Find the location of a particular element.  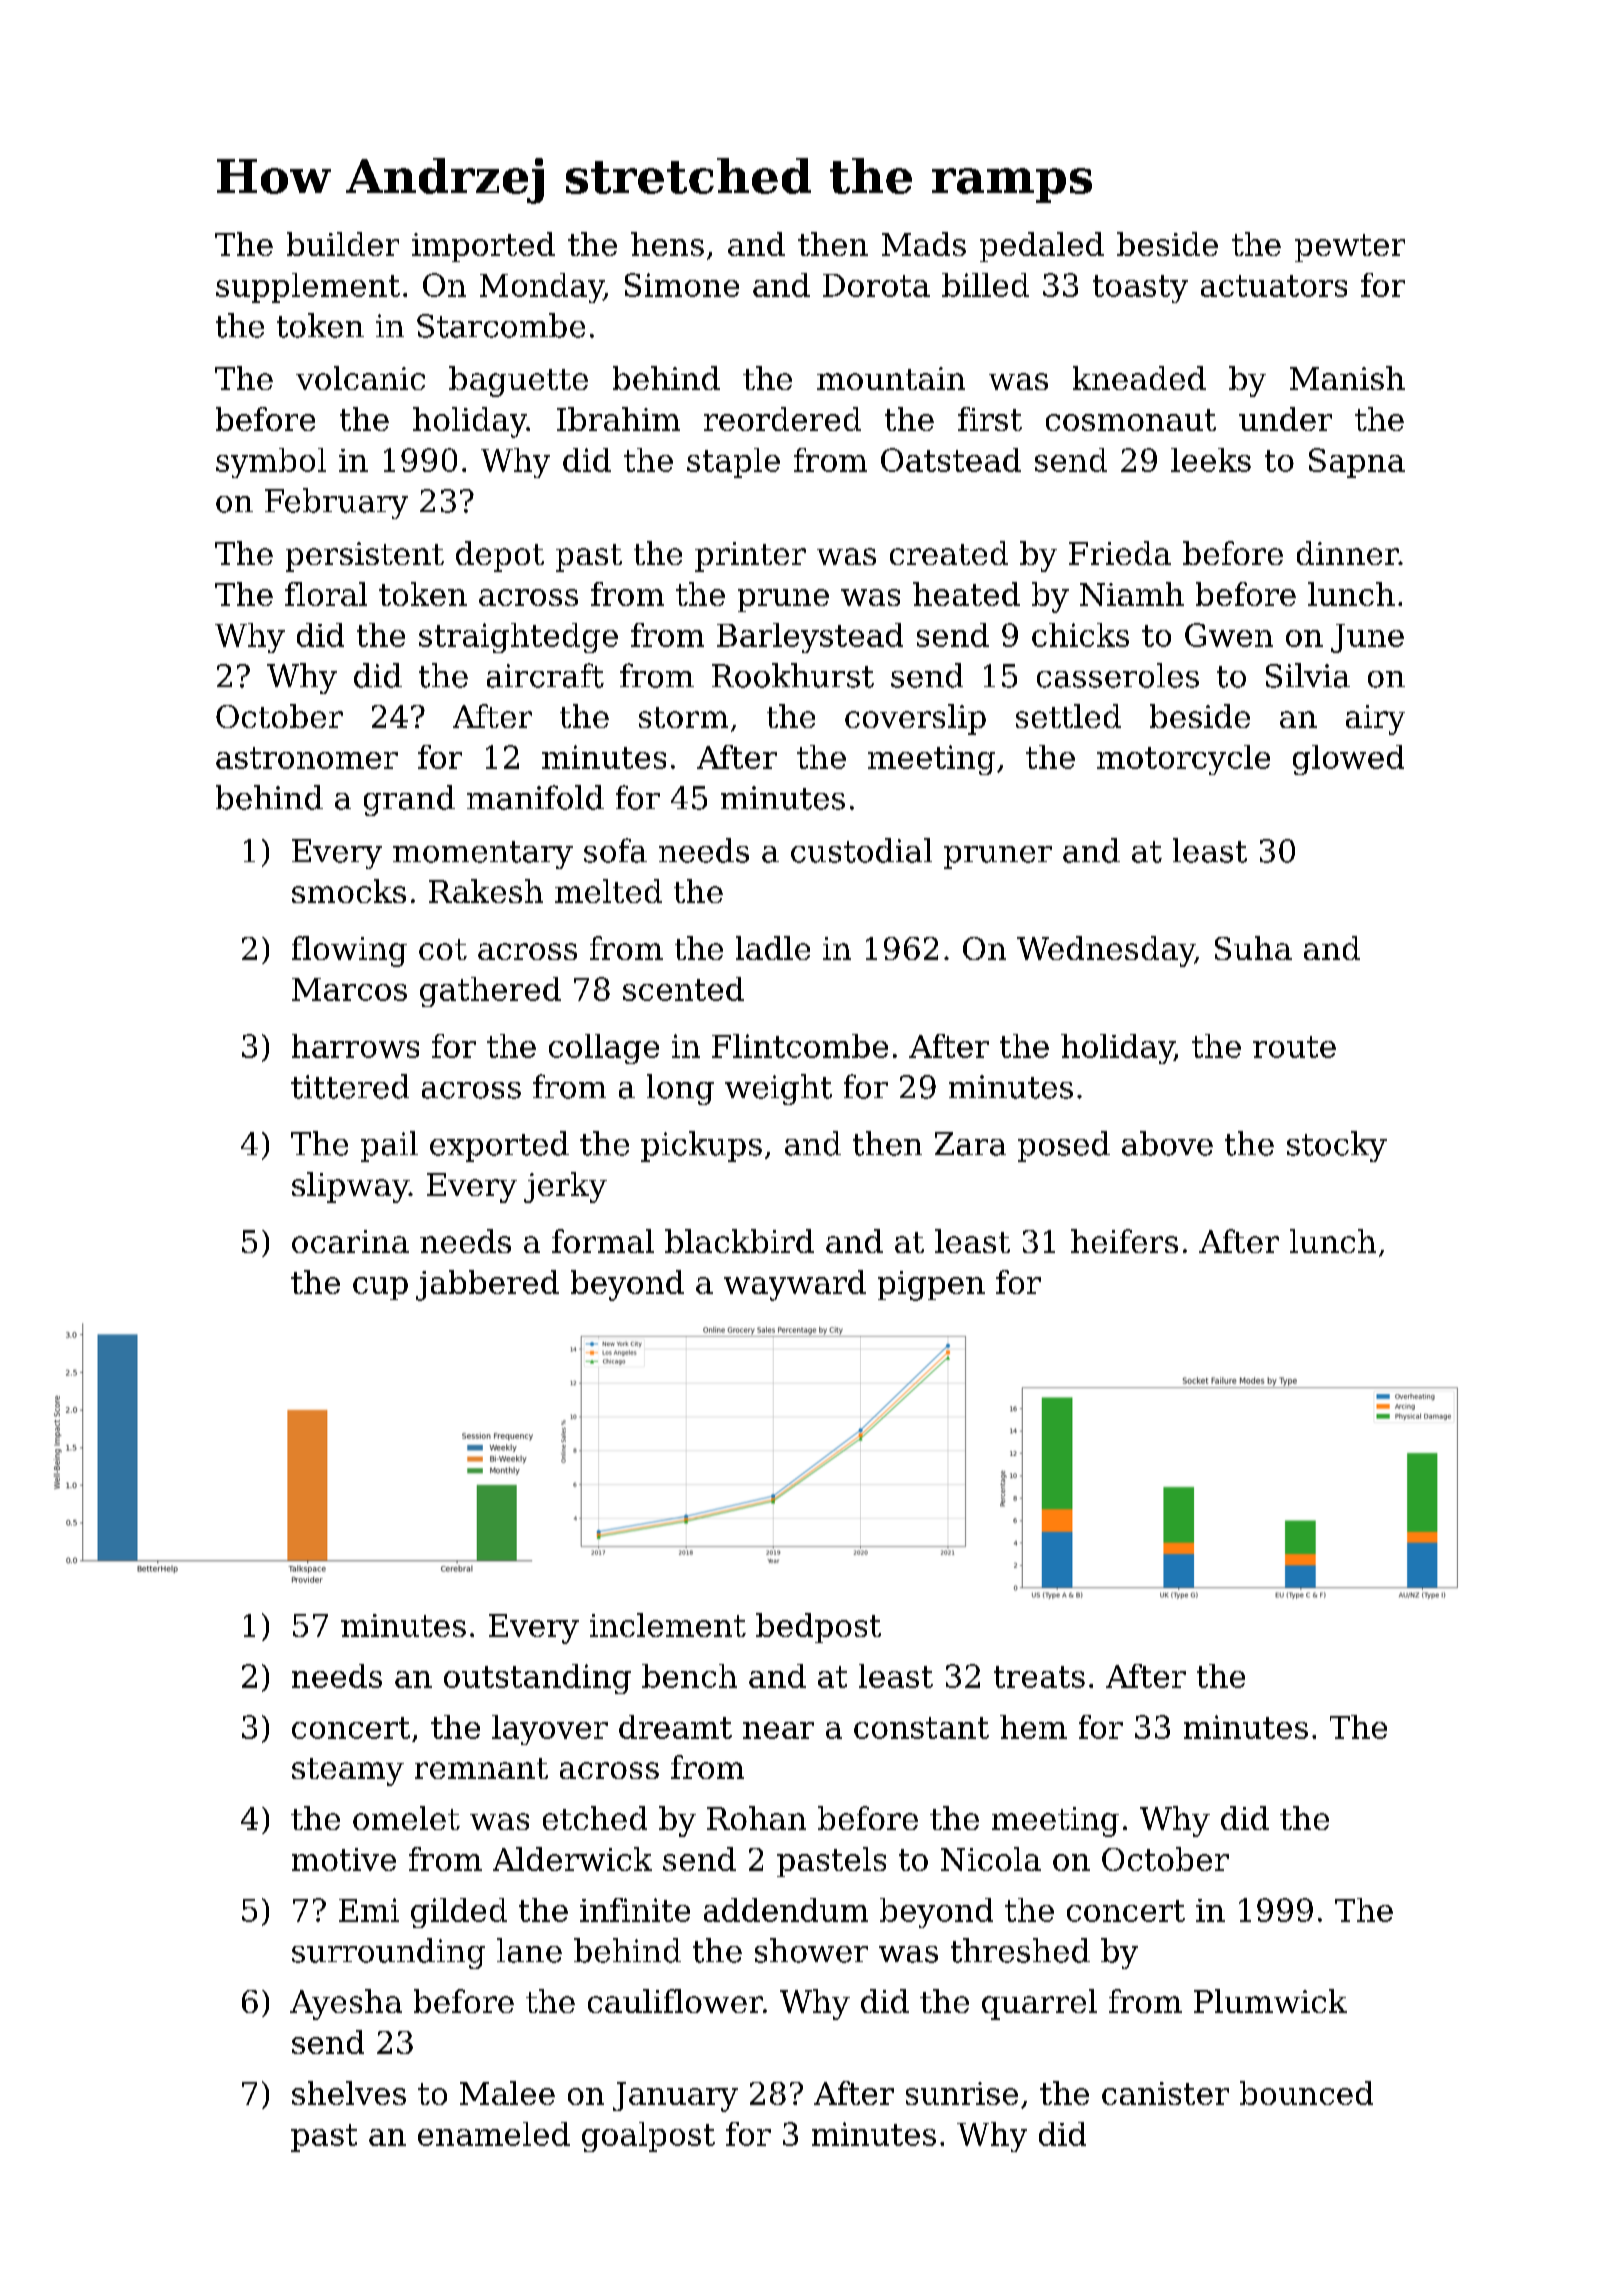

bounced is located at coordinates (1306, 2093).
